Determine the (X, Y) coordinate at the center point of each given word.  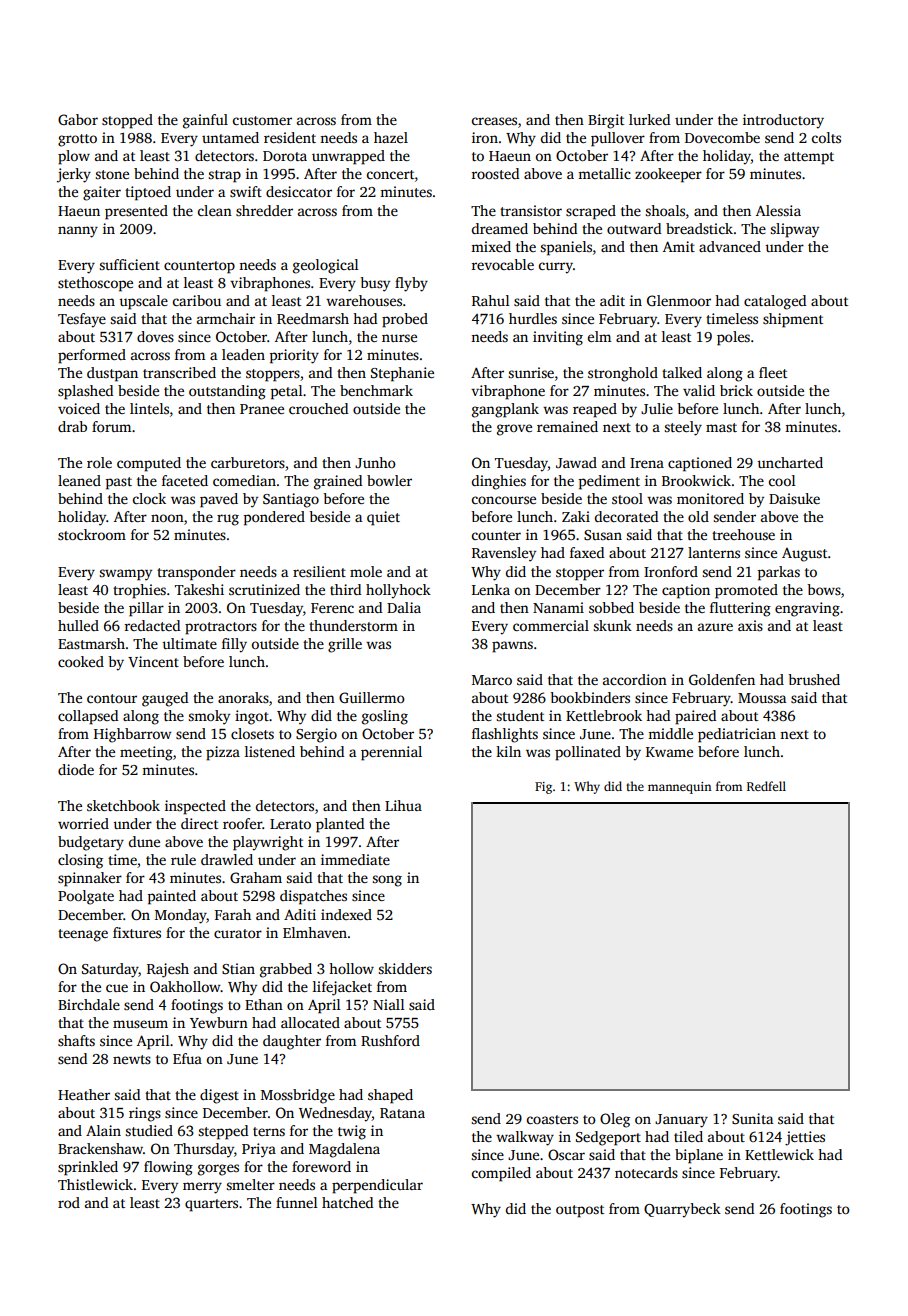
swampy (125, 575)
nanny (78, 232)
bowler (389, 480)
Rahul (491, 300)
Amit (679, 246)
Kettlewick (779, 1154)
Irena (647, 463)
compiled (501, 1174)
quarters (211, 1205)
